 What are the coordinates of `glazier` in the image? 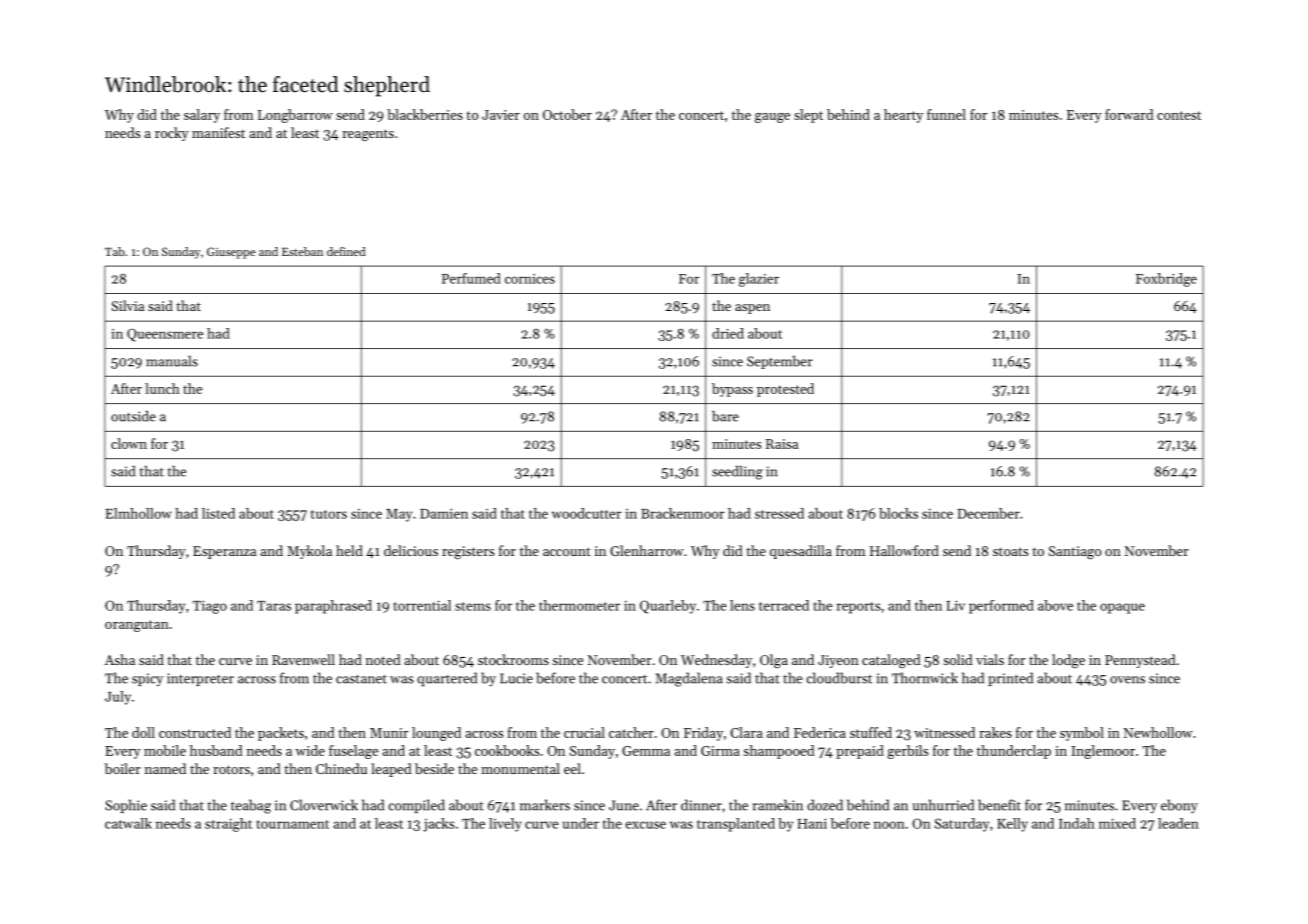 It's located at (759, 280).
